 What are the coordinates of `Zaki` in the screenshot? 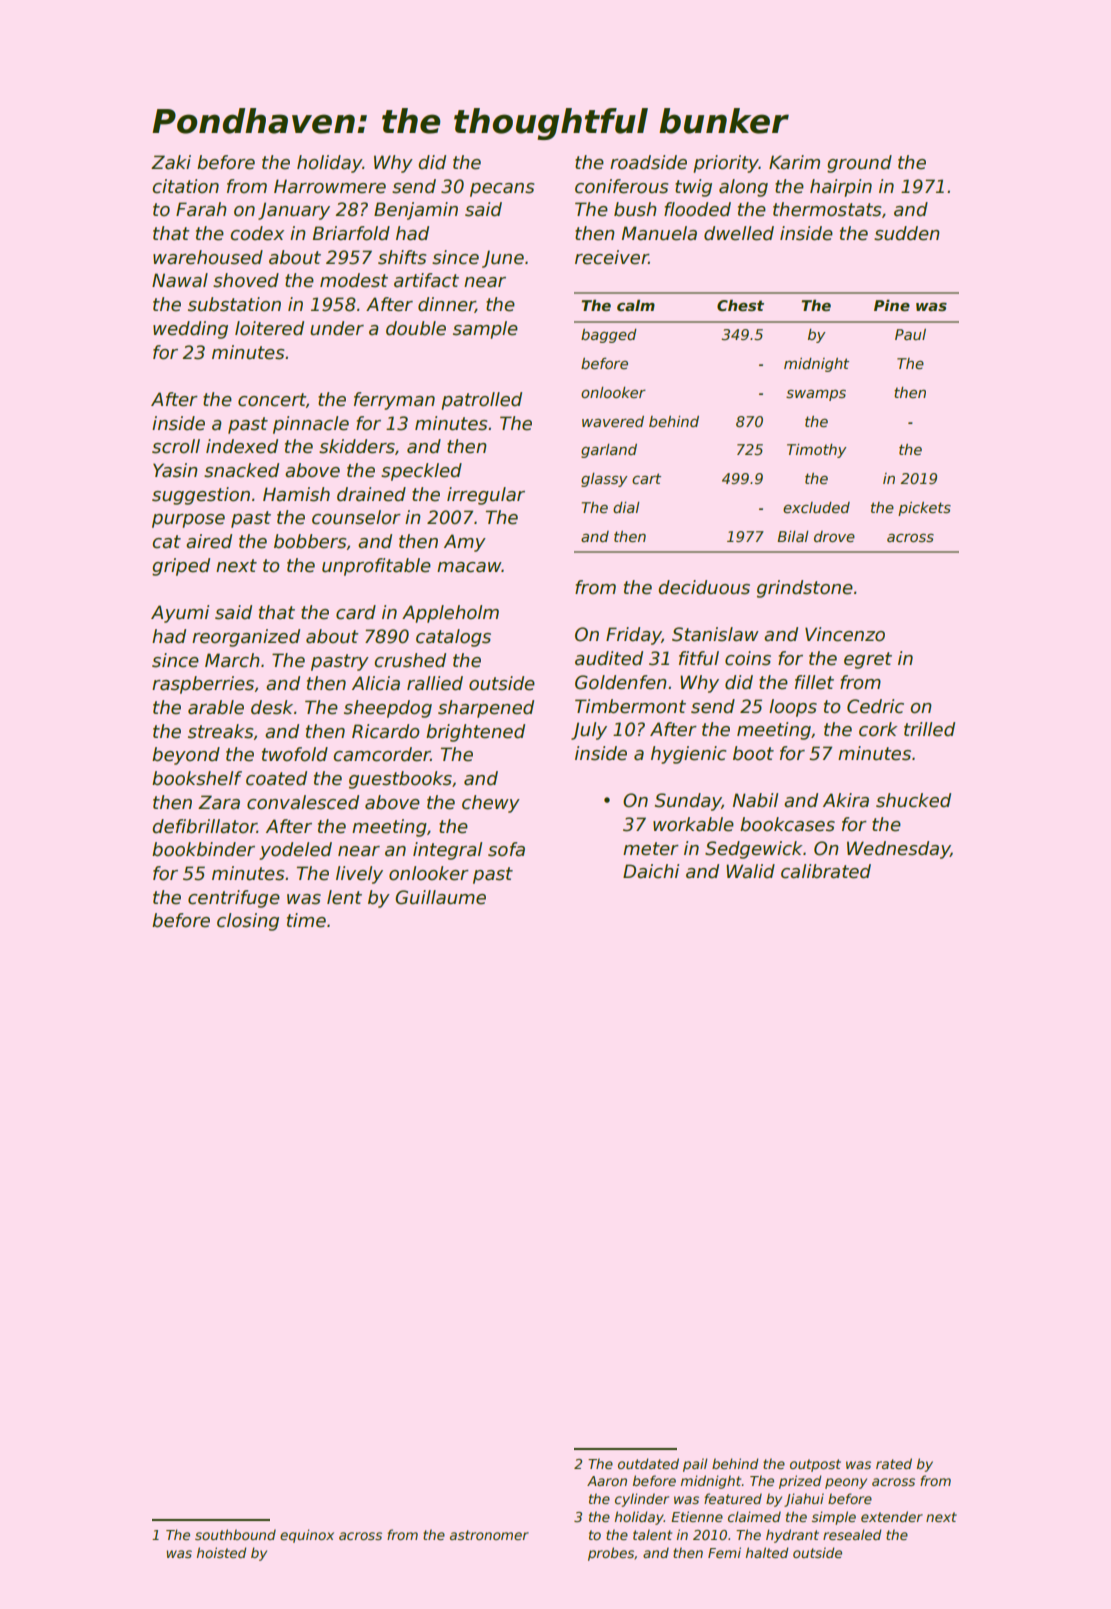 It's located at (171, 162).
